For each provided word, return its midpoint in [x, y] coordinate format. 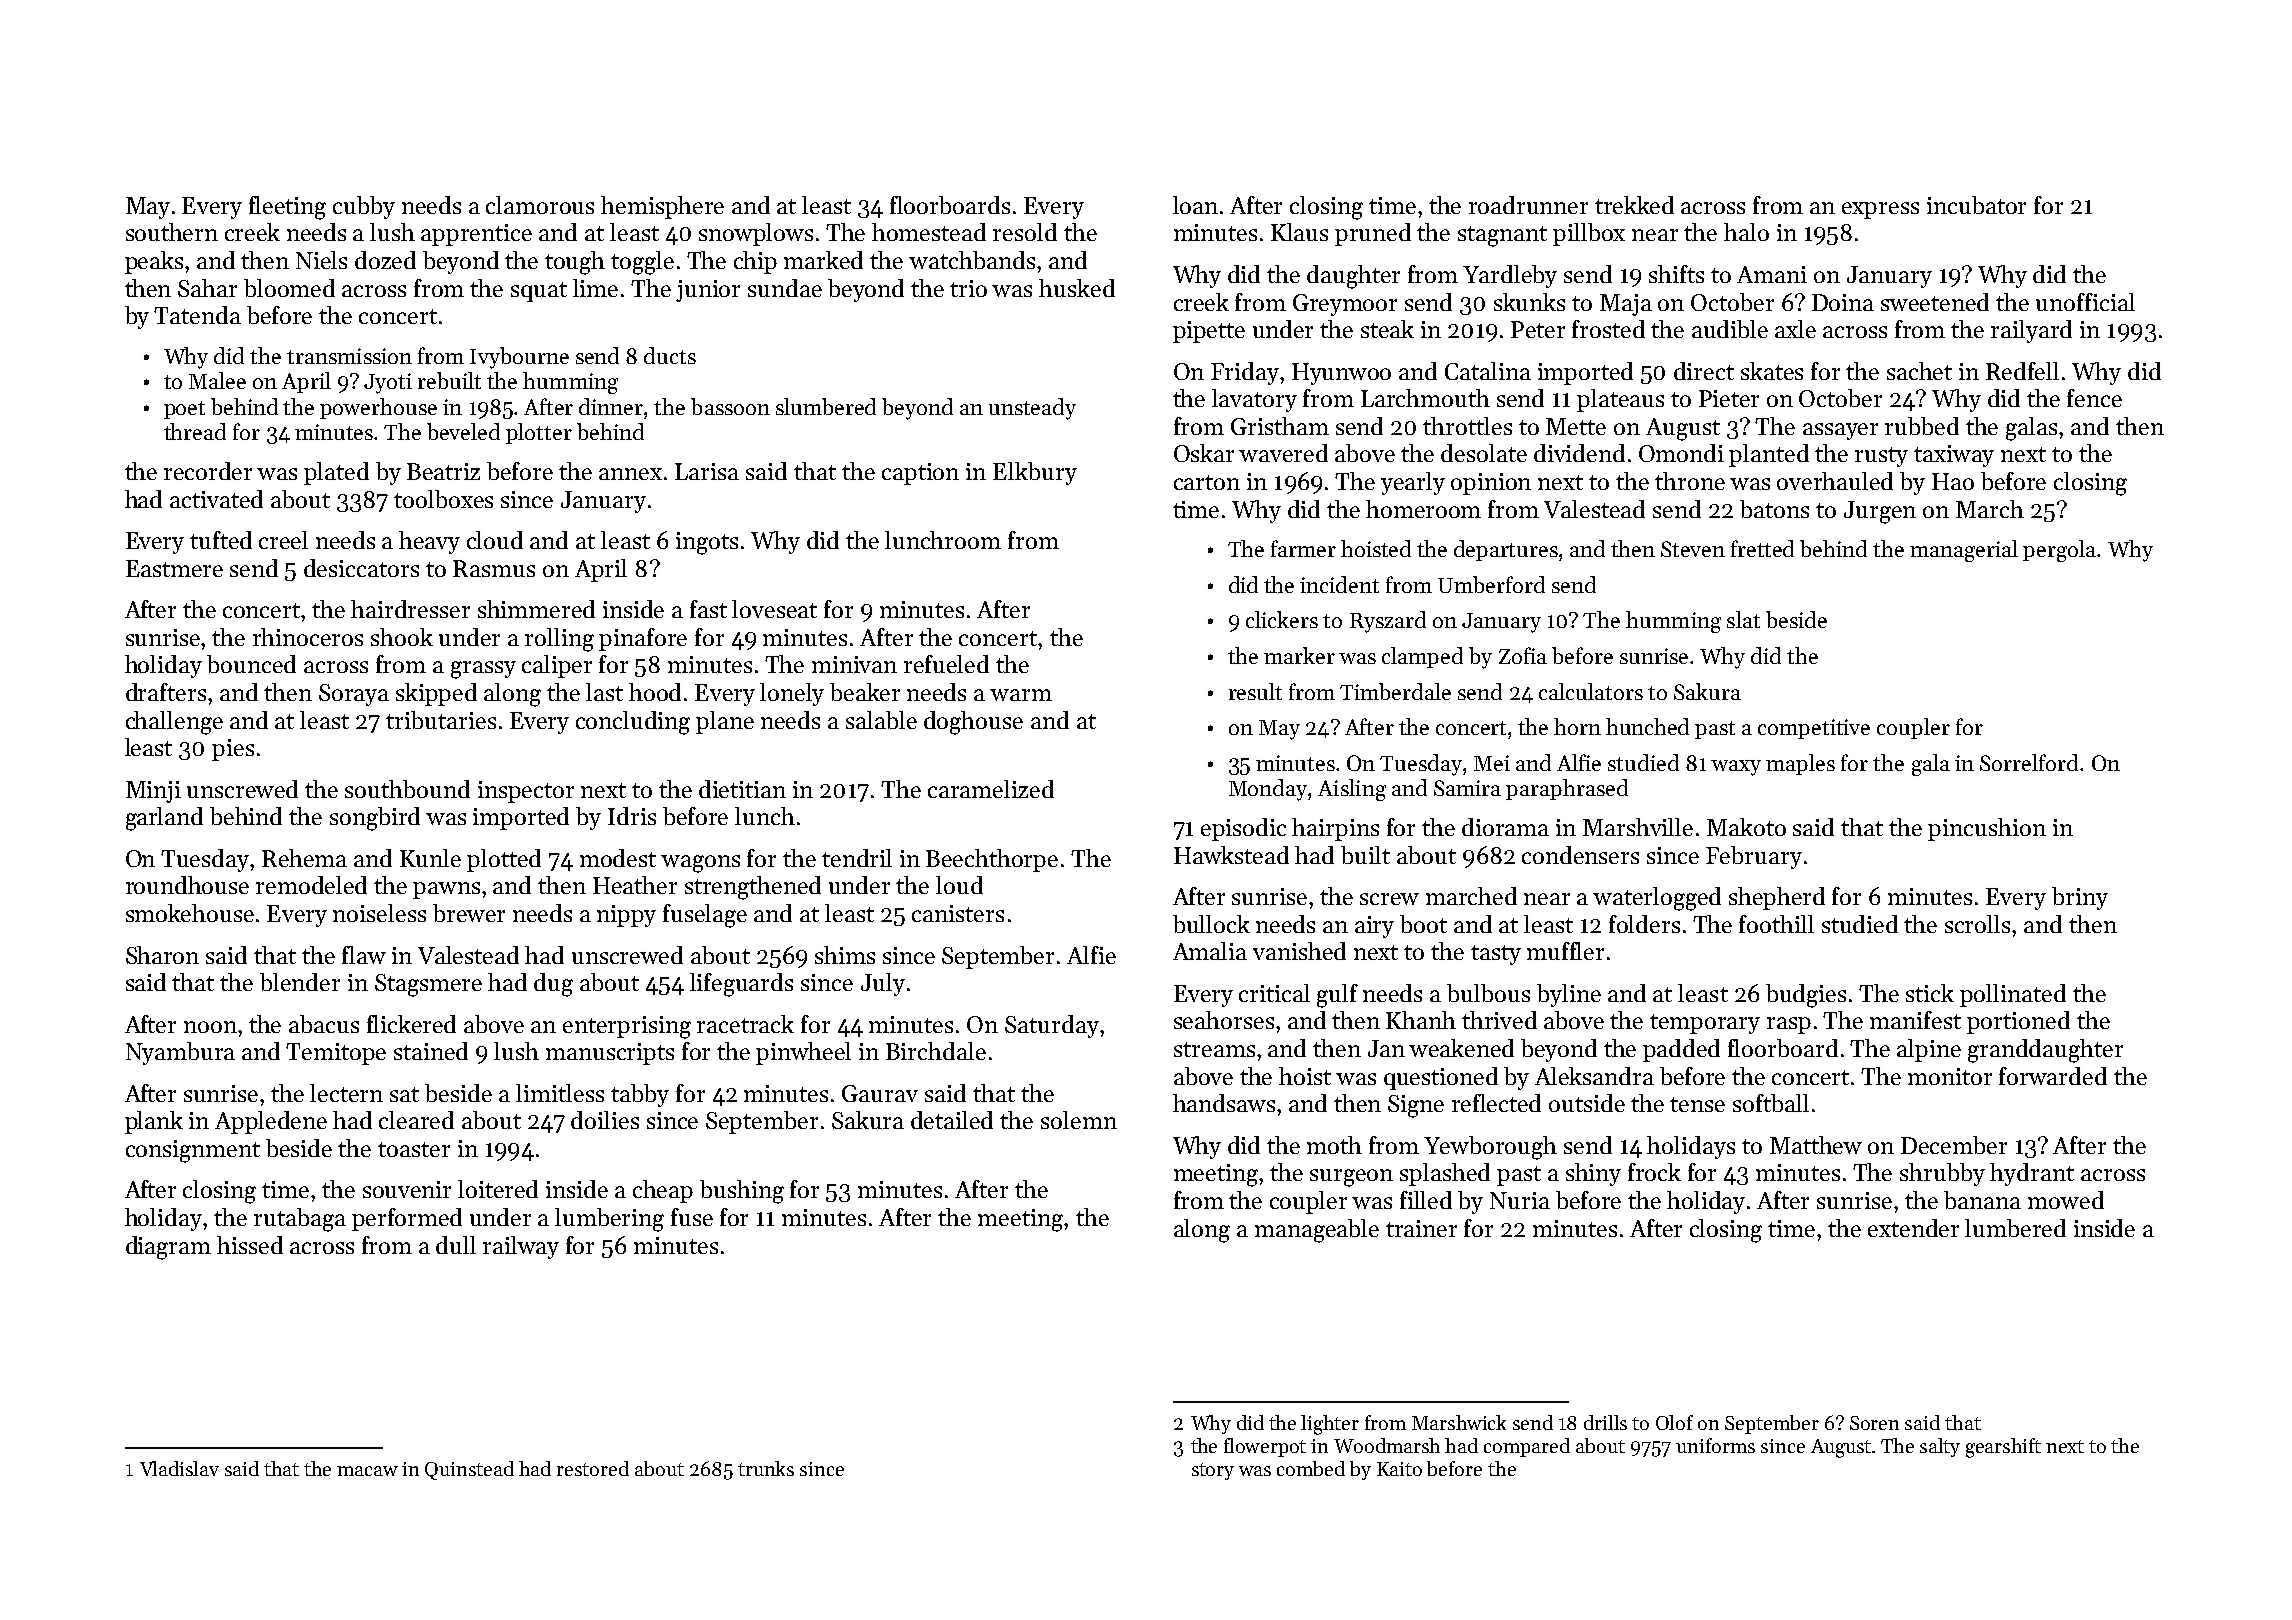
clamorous [540, 205]
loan [1195, 205]
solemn [1079, 1120]
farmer [1303, 548]
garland [164, 819]
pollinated [2013, 995]
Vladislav [179, 1468]
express [1880, 210]
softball [1771, 1103]
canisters [958, 913]
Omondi [1681, 453]
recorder [208, 471]
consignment [193, 1151]
